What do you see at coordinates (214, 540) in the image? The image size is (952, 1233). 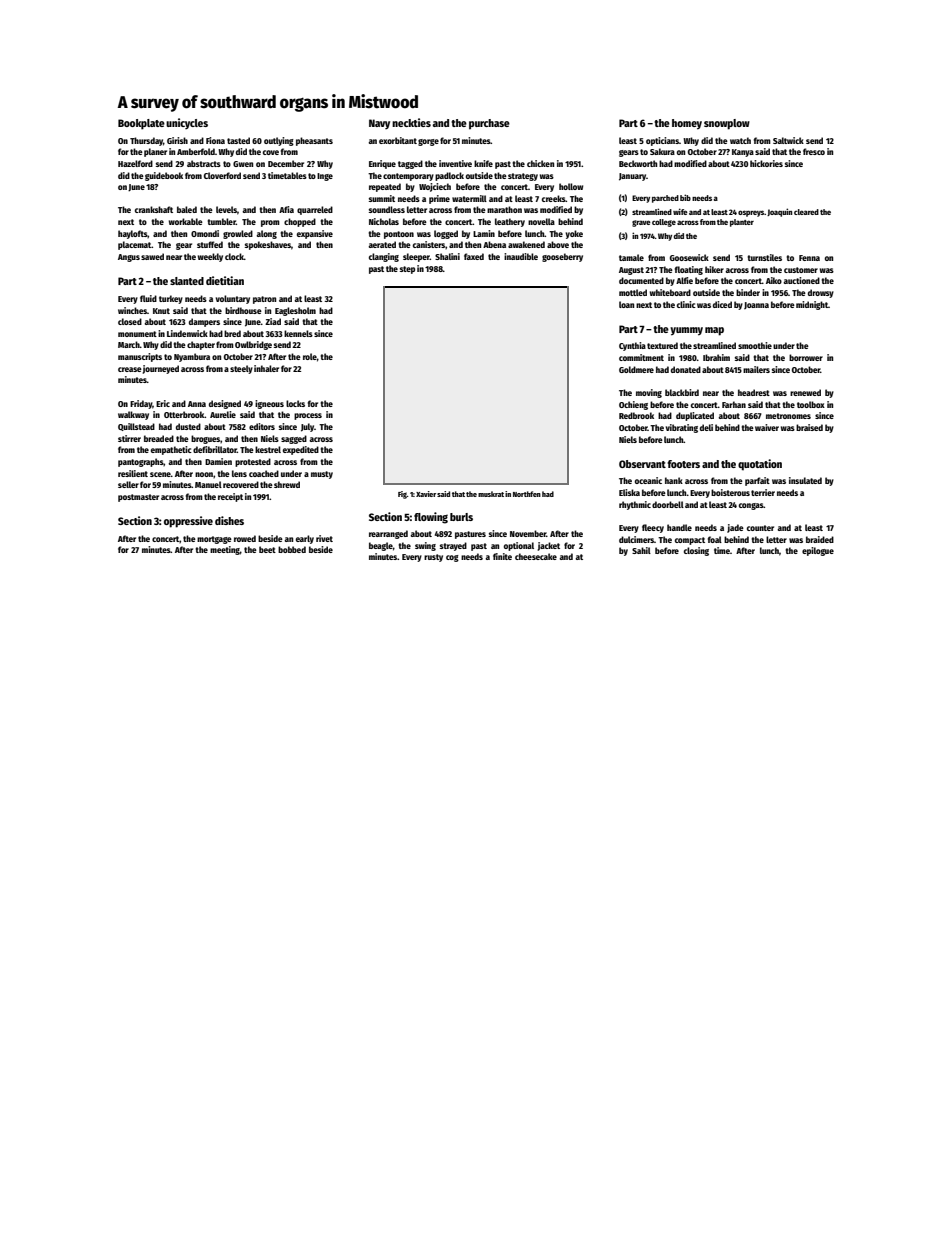 I see `mortgage` at bounding box center [214, 540].
